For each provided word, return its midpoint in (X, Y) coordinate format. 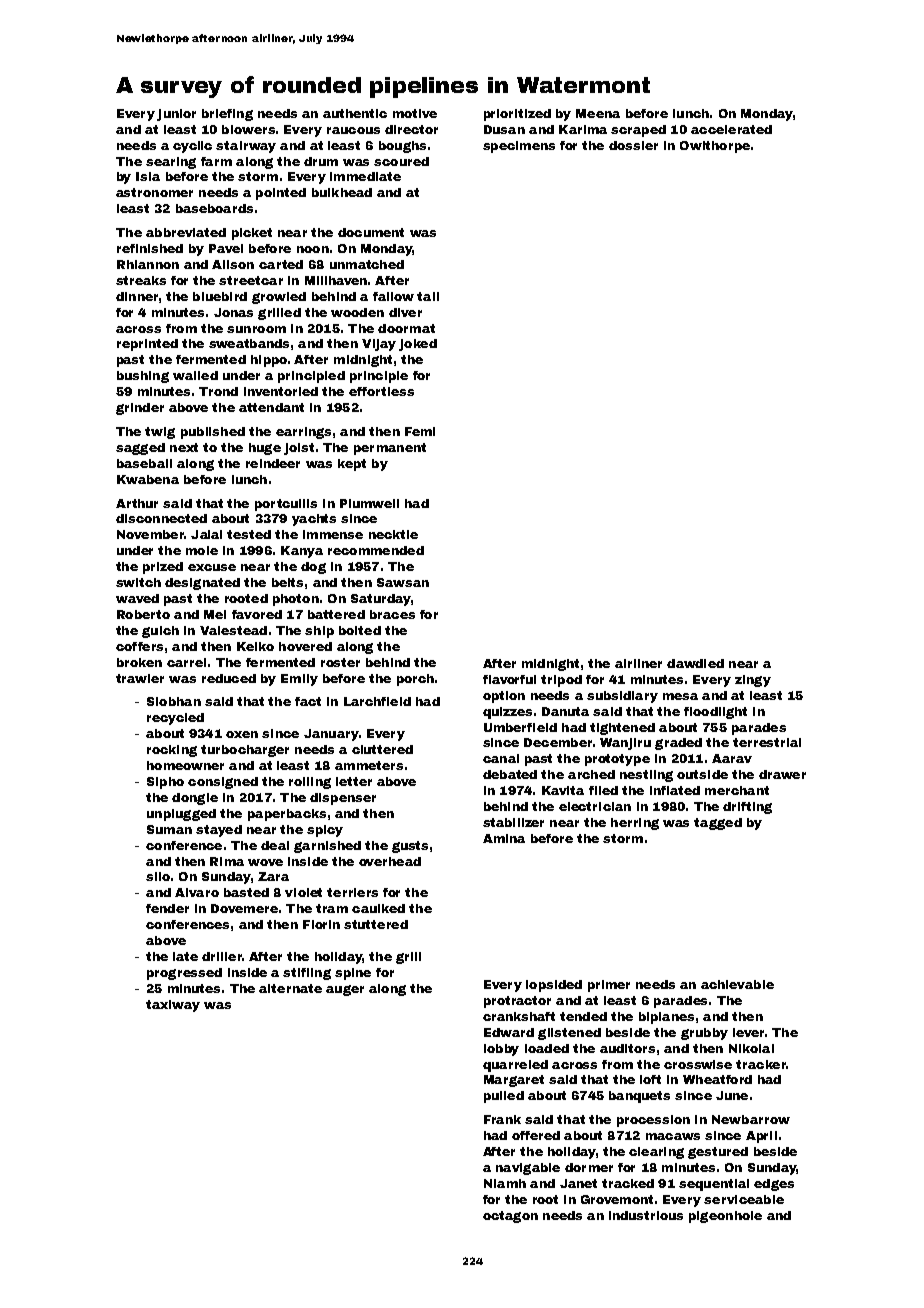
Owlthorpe (715, 147)
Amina (504, 838)
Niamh (505, 1183)
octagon (510, 1217)
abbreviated (186, 232)
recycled (175, 719)
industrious (646, 1215)
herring (635, 824)
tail (428, 296)
